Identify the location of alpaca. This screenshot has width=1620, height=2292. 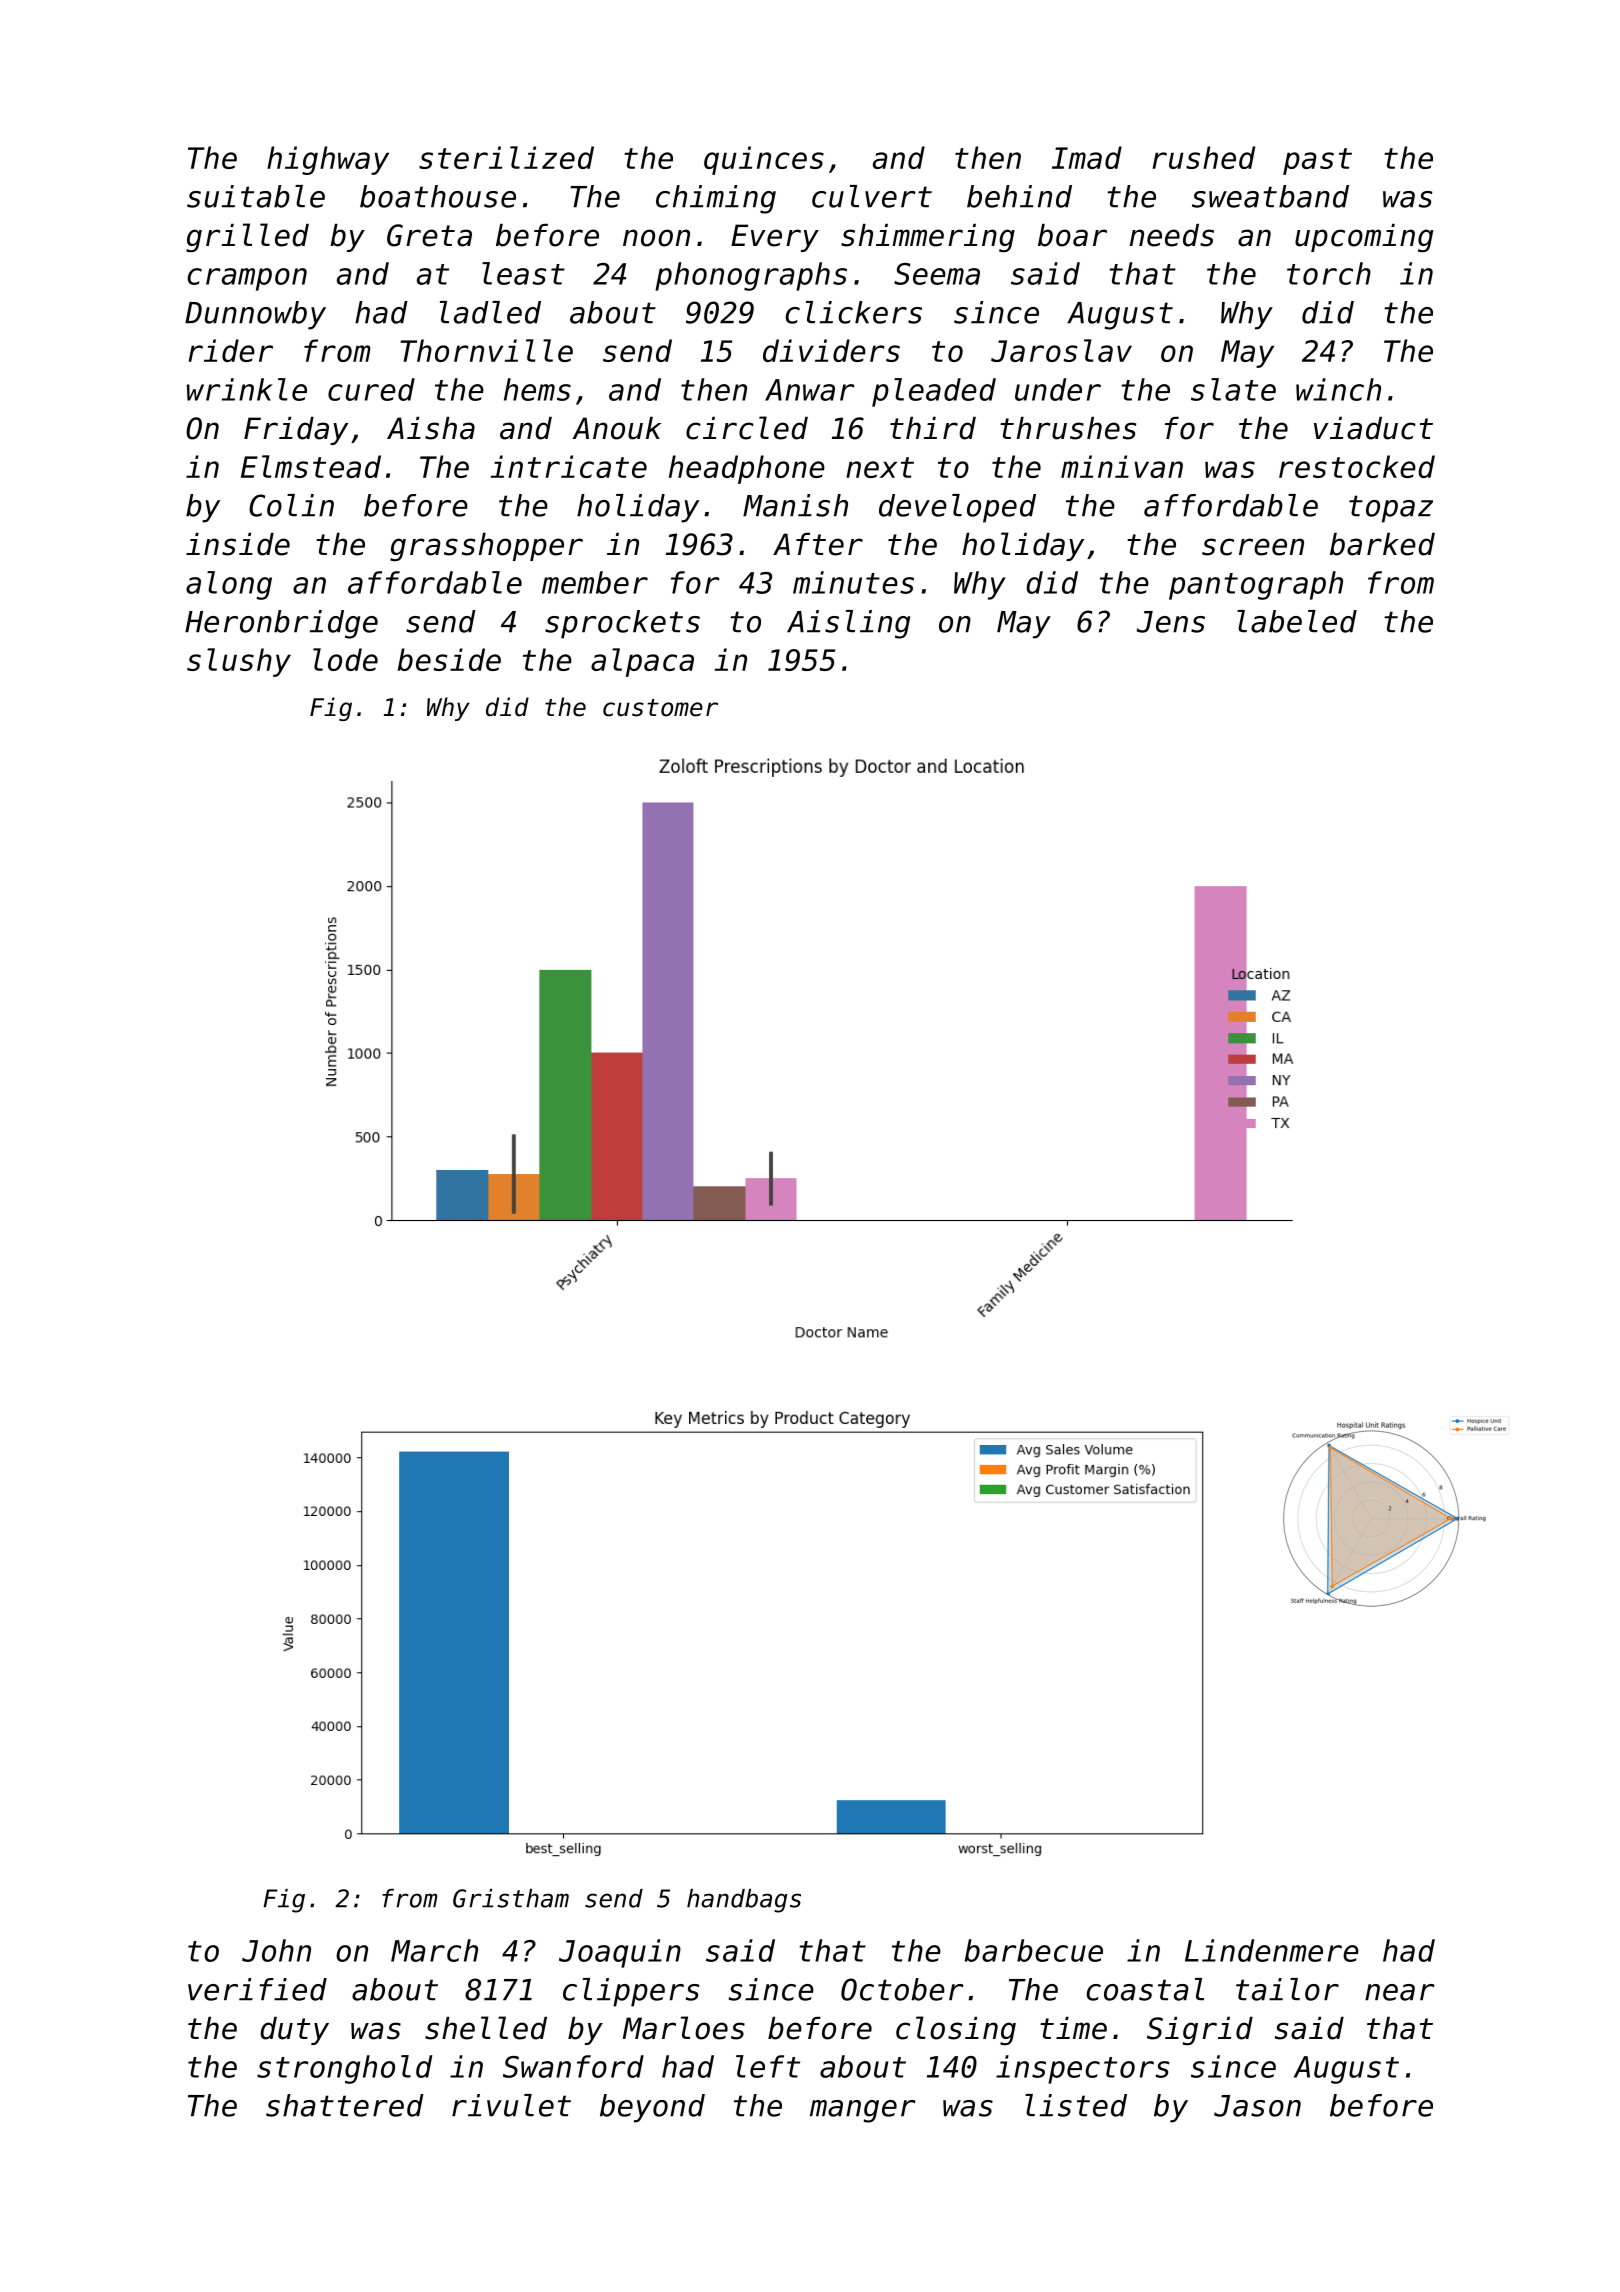
(642, 662).
